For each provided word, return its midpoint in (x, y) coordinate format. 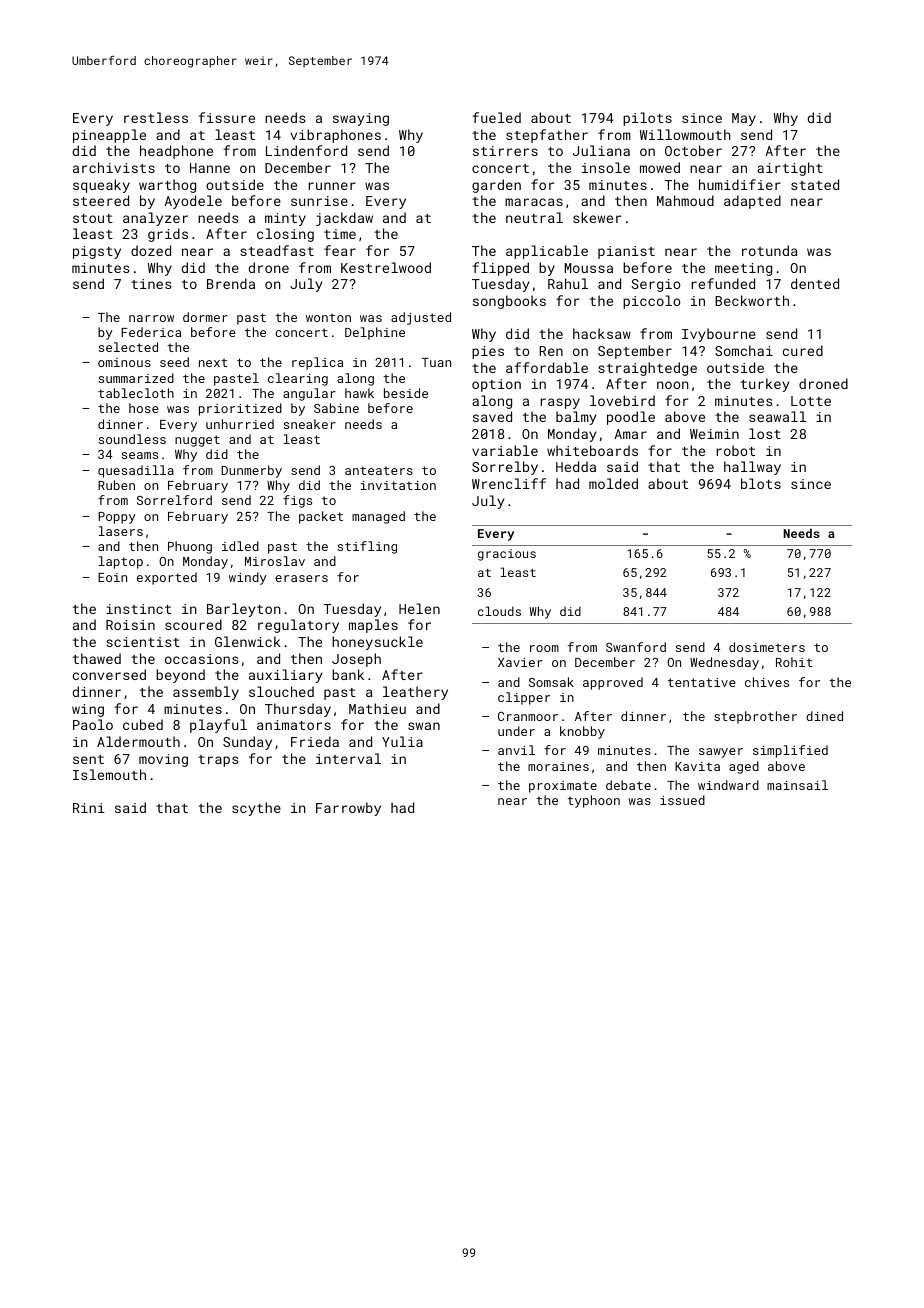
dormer (205, 317)
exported (167, 578)
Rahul (568, 283)
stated (815, 184)
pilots (647, 119)
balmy (576, 418)
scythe (256, 809)
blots (761, 483)
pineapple (109, 136)
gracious (507, 555)
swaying (361, 119)
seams (140, 455)
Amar (630, 434)
